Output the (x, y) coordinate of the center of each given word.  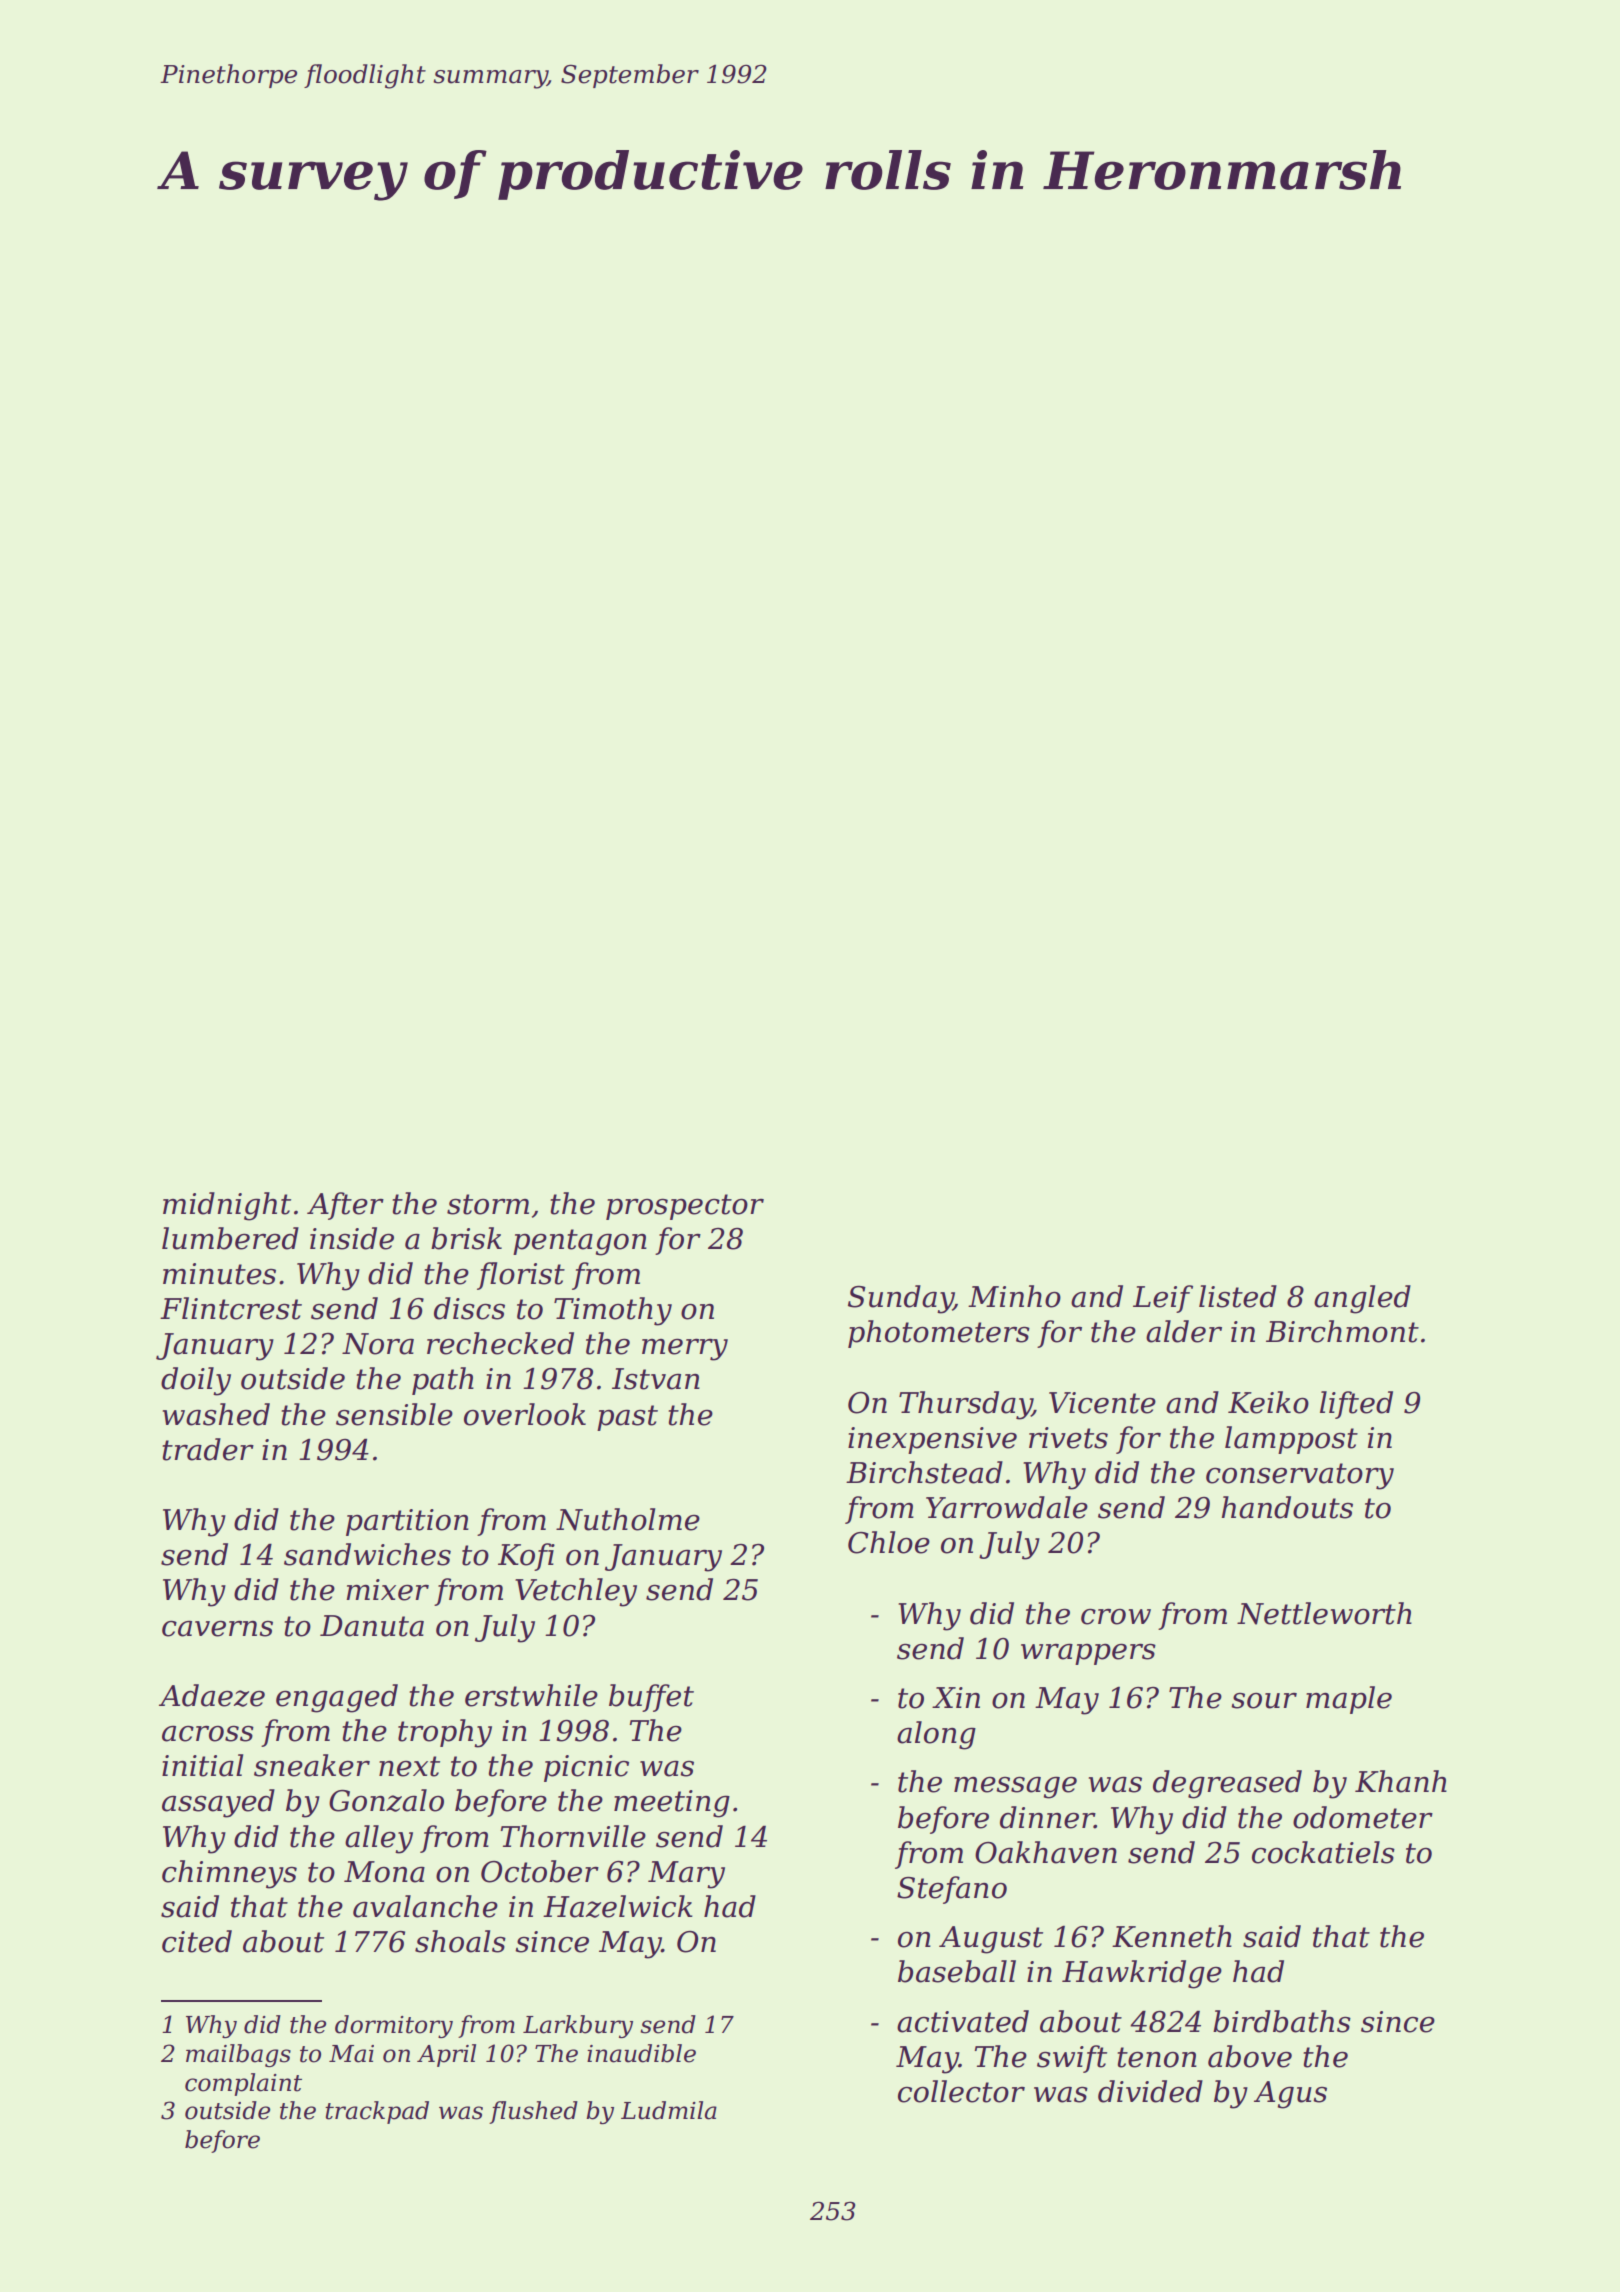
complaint (243, 2084)
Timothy (613, 1311)
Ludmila (669, 2110)
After (345, 1206)
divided (1150, 2091)
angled (1362, 1299)
